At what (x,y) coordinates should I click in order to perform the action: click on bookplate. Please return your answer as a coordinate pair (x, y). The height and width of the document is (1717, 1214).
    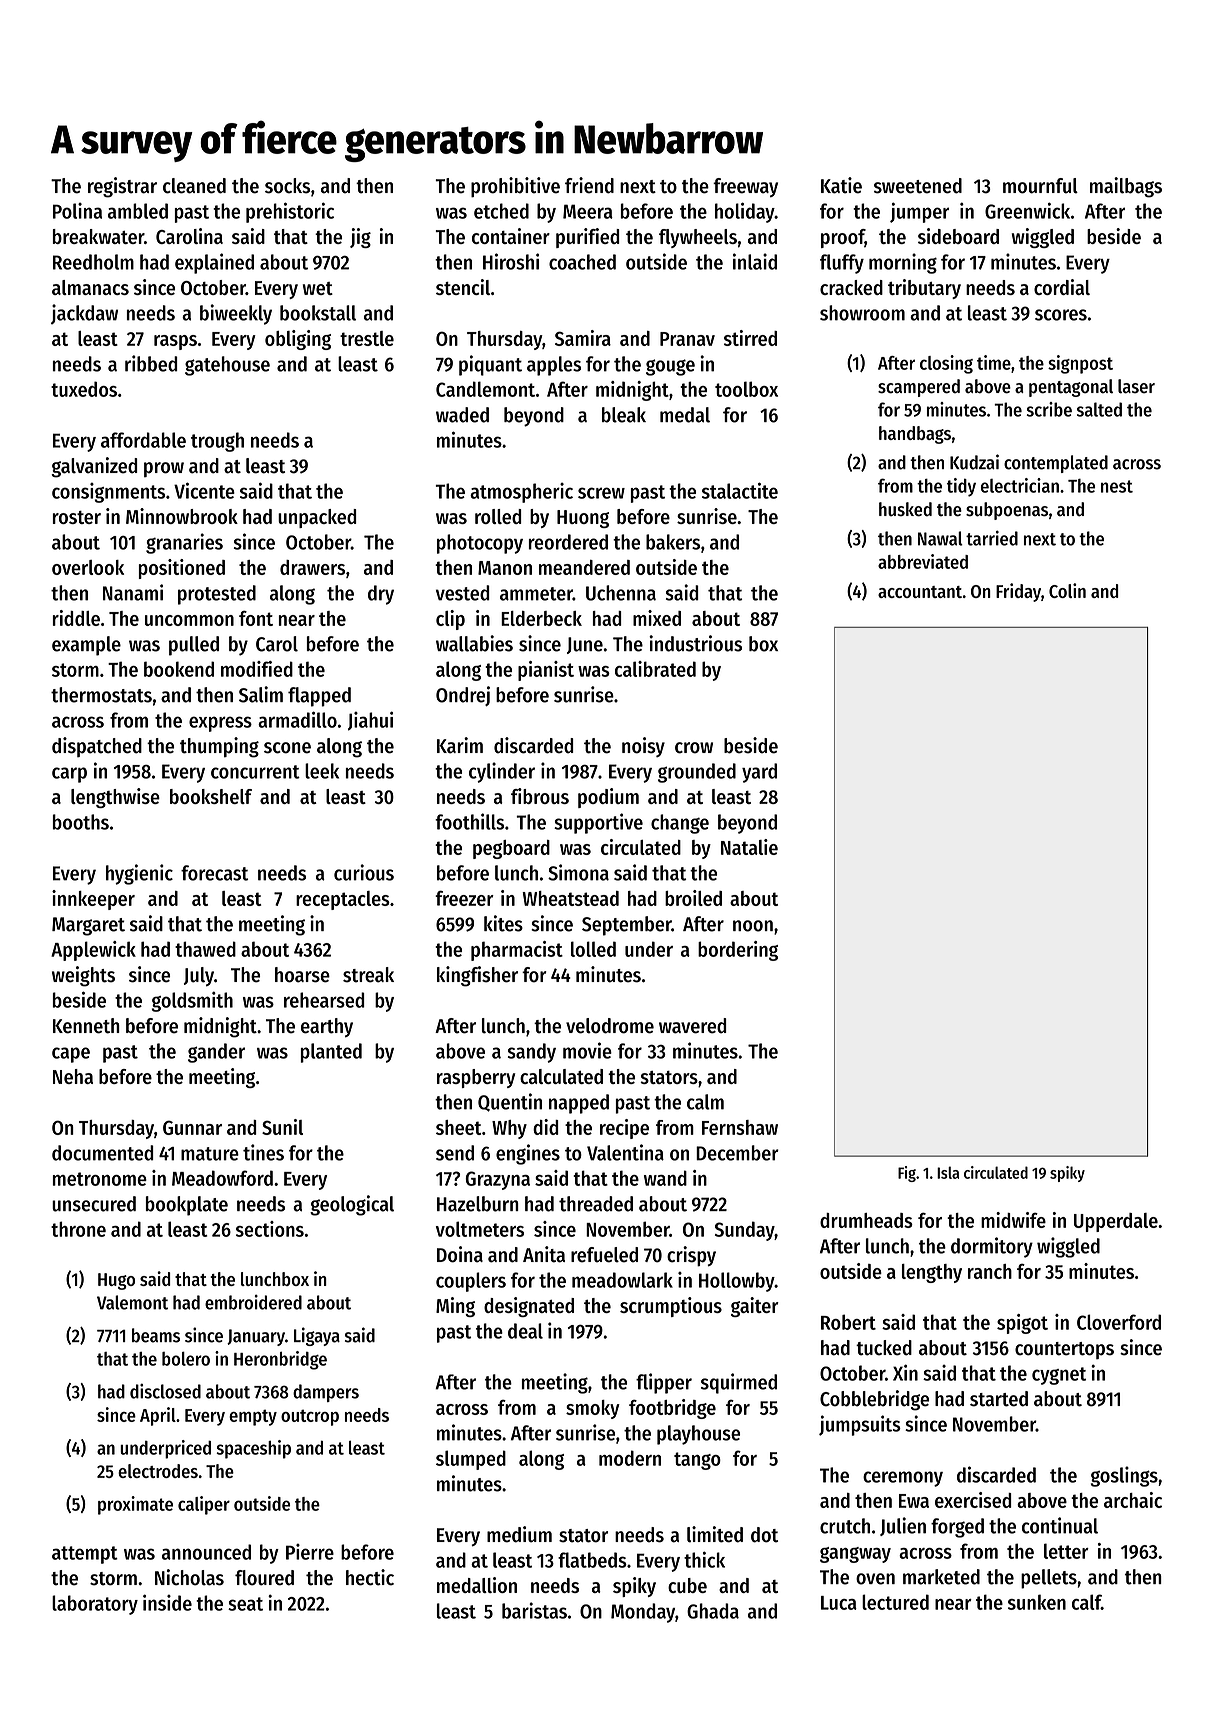
    Looking at the image, I should click on (187, 1206).
